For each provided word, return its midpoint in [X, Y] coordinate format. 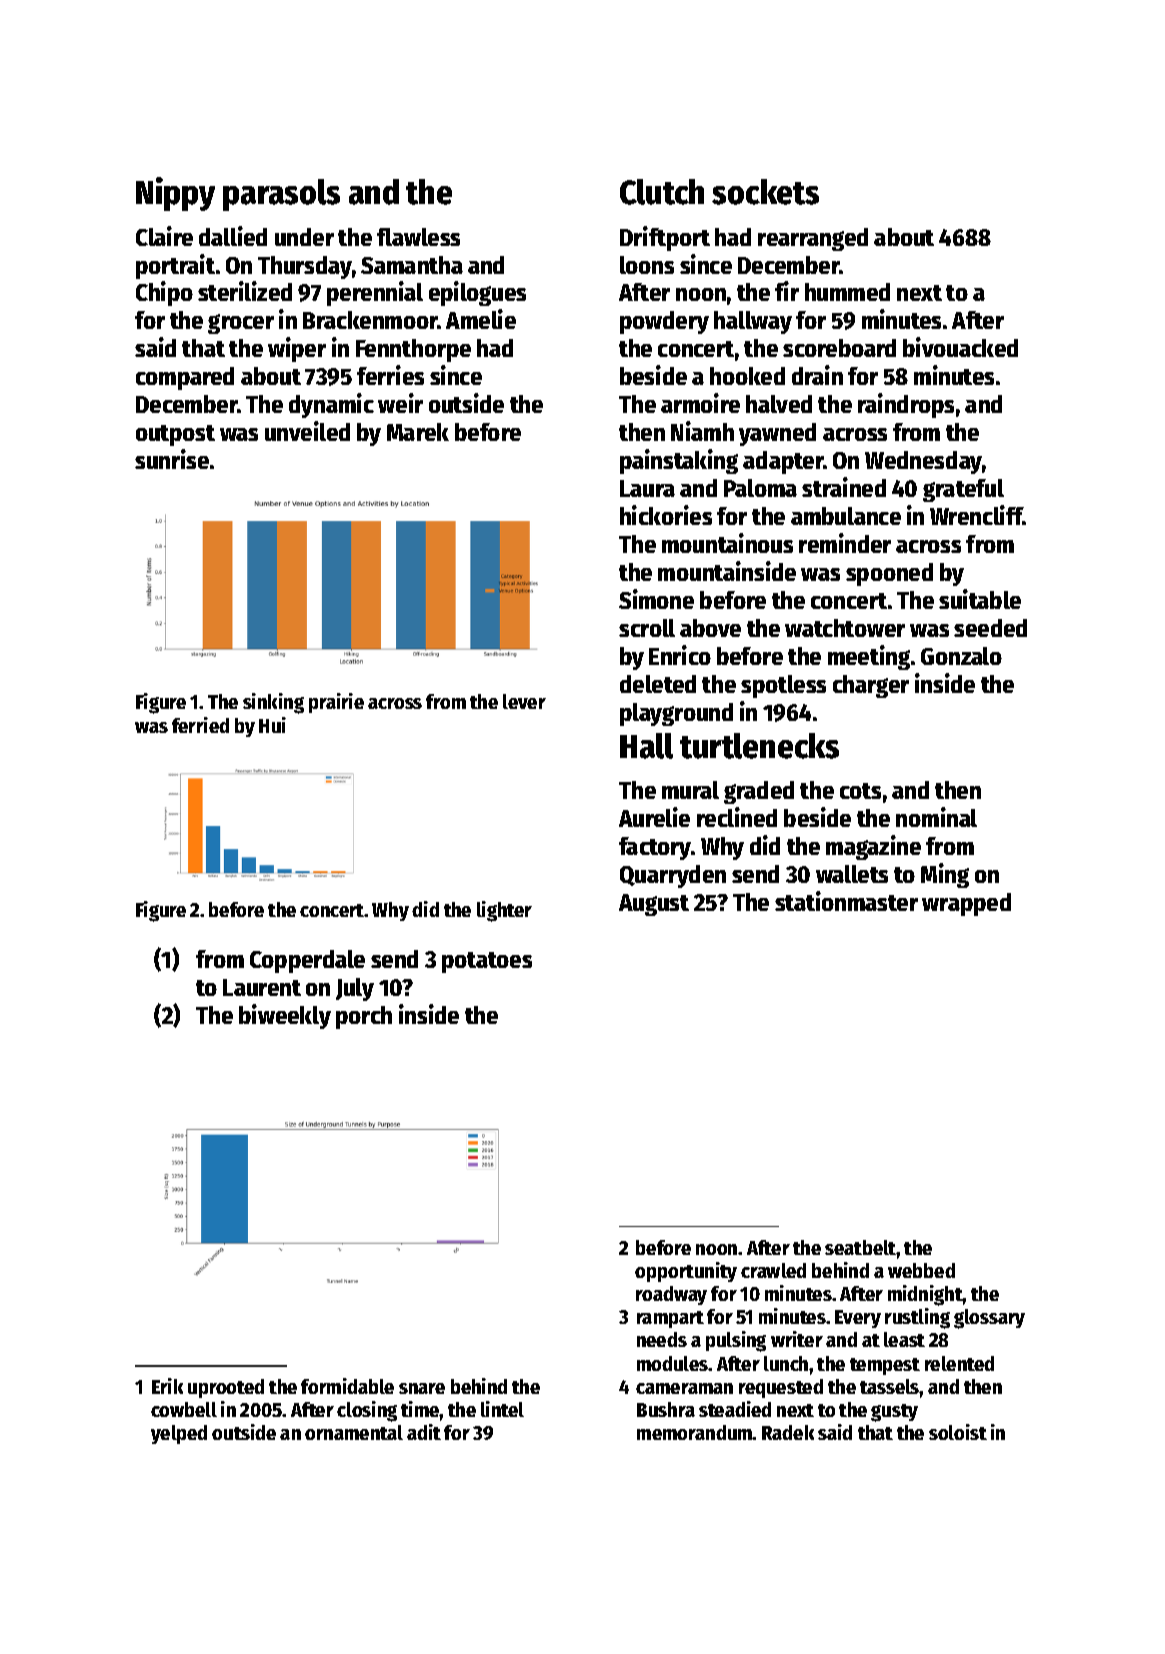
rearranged [813, 239]
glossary [989, 1319]
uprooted [226, 1388]
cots [860, 791]
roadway [671, 1295]
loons [647, 265]
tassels [890, 1386]
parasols [281, 195]
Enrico [680, 655]
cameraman [684, 1388]
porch [364, 1017]
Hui [272, 725]
